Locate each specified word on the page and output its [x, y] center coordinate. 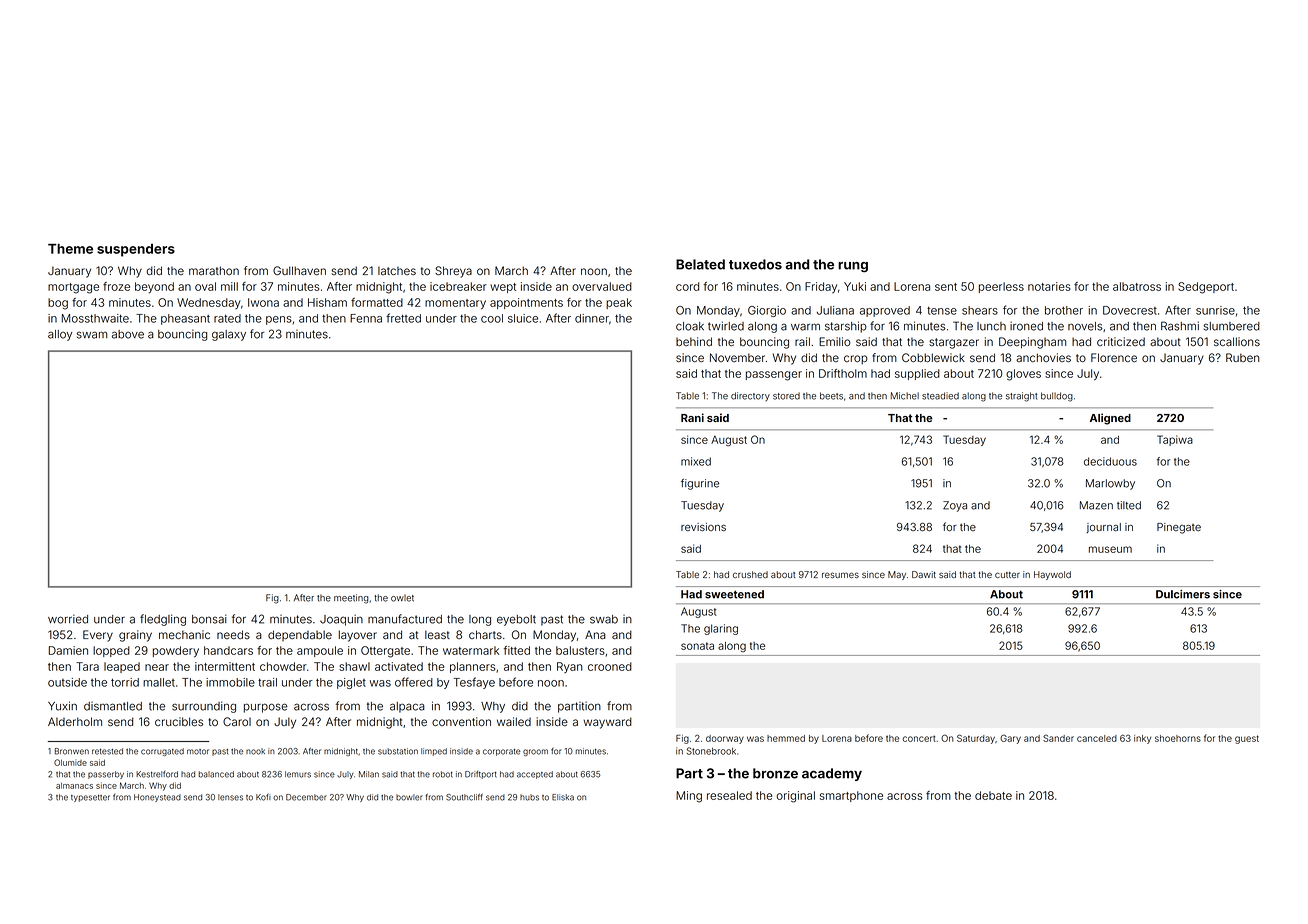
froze [116, 286]
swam [92, 335]
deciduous [1110, 461]
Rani [692, 417]
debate [993, 795]
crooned [610, 666]
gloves [1023, 375]
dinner [592, 318]
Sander [1058, 738]
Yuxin [62, 706]
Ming [689, 797]
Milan [369, 774]
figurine [700, 484]
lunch [991, 326]
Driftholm [843, 373]
